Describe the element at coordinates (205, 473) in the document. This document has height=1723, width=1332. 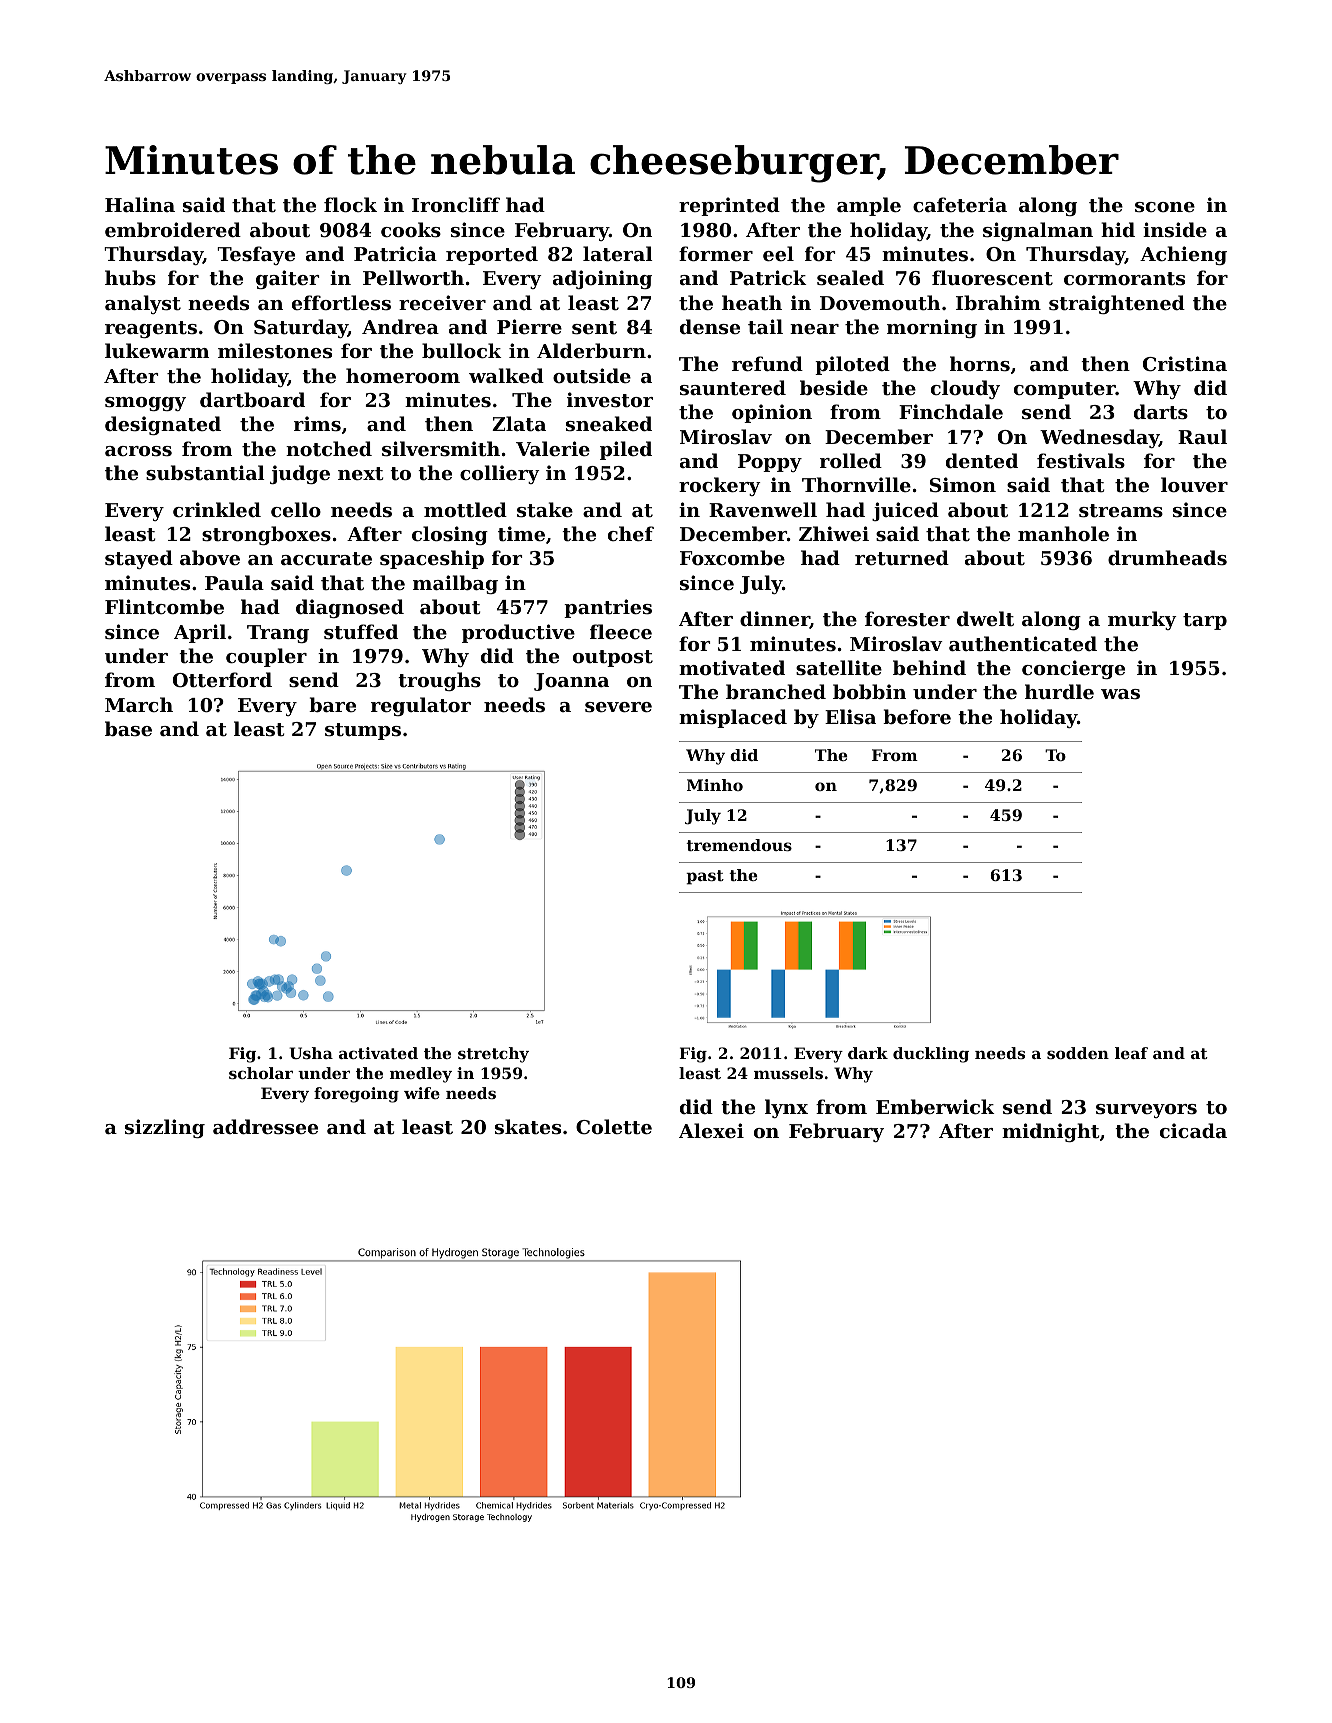
I see `substantial` at that location.
